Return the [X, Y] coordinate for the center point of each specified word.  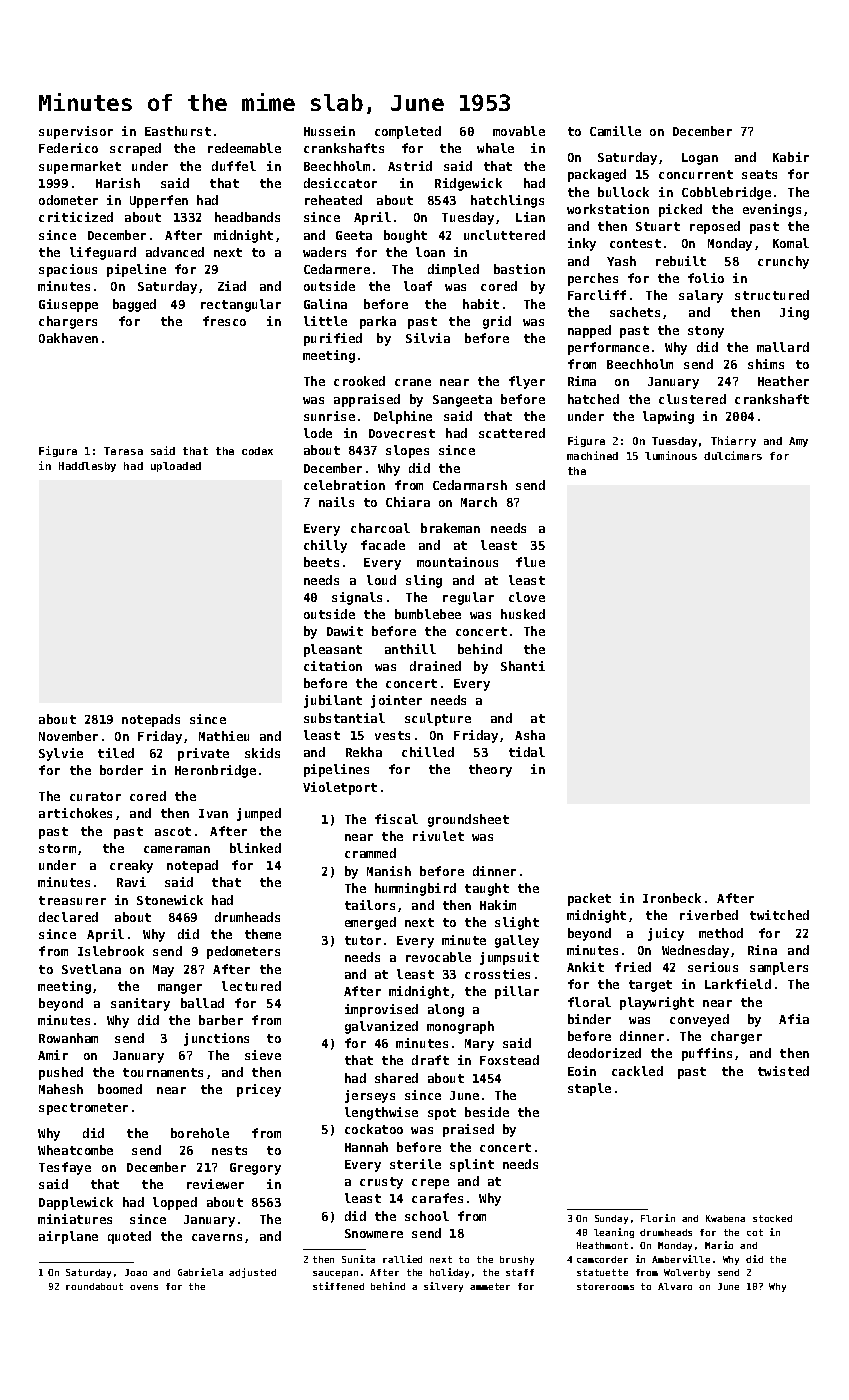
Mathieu [224, 736]
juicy [666, 934]
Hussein [329, 131]
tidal [527, 752]
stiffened [338, 1286]
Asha [530, 735]
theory [490, 770]
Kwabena [725, 1218]
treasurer [72, 900]
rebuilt [681, 261]
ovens [144, 1287]
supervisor [76, 132]
